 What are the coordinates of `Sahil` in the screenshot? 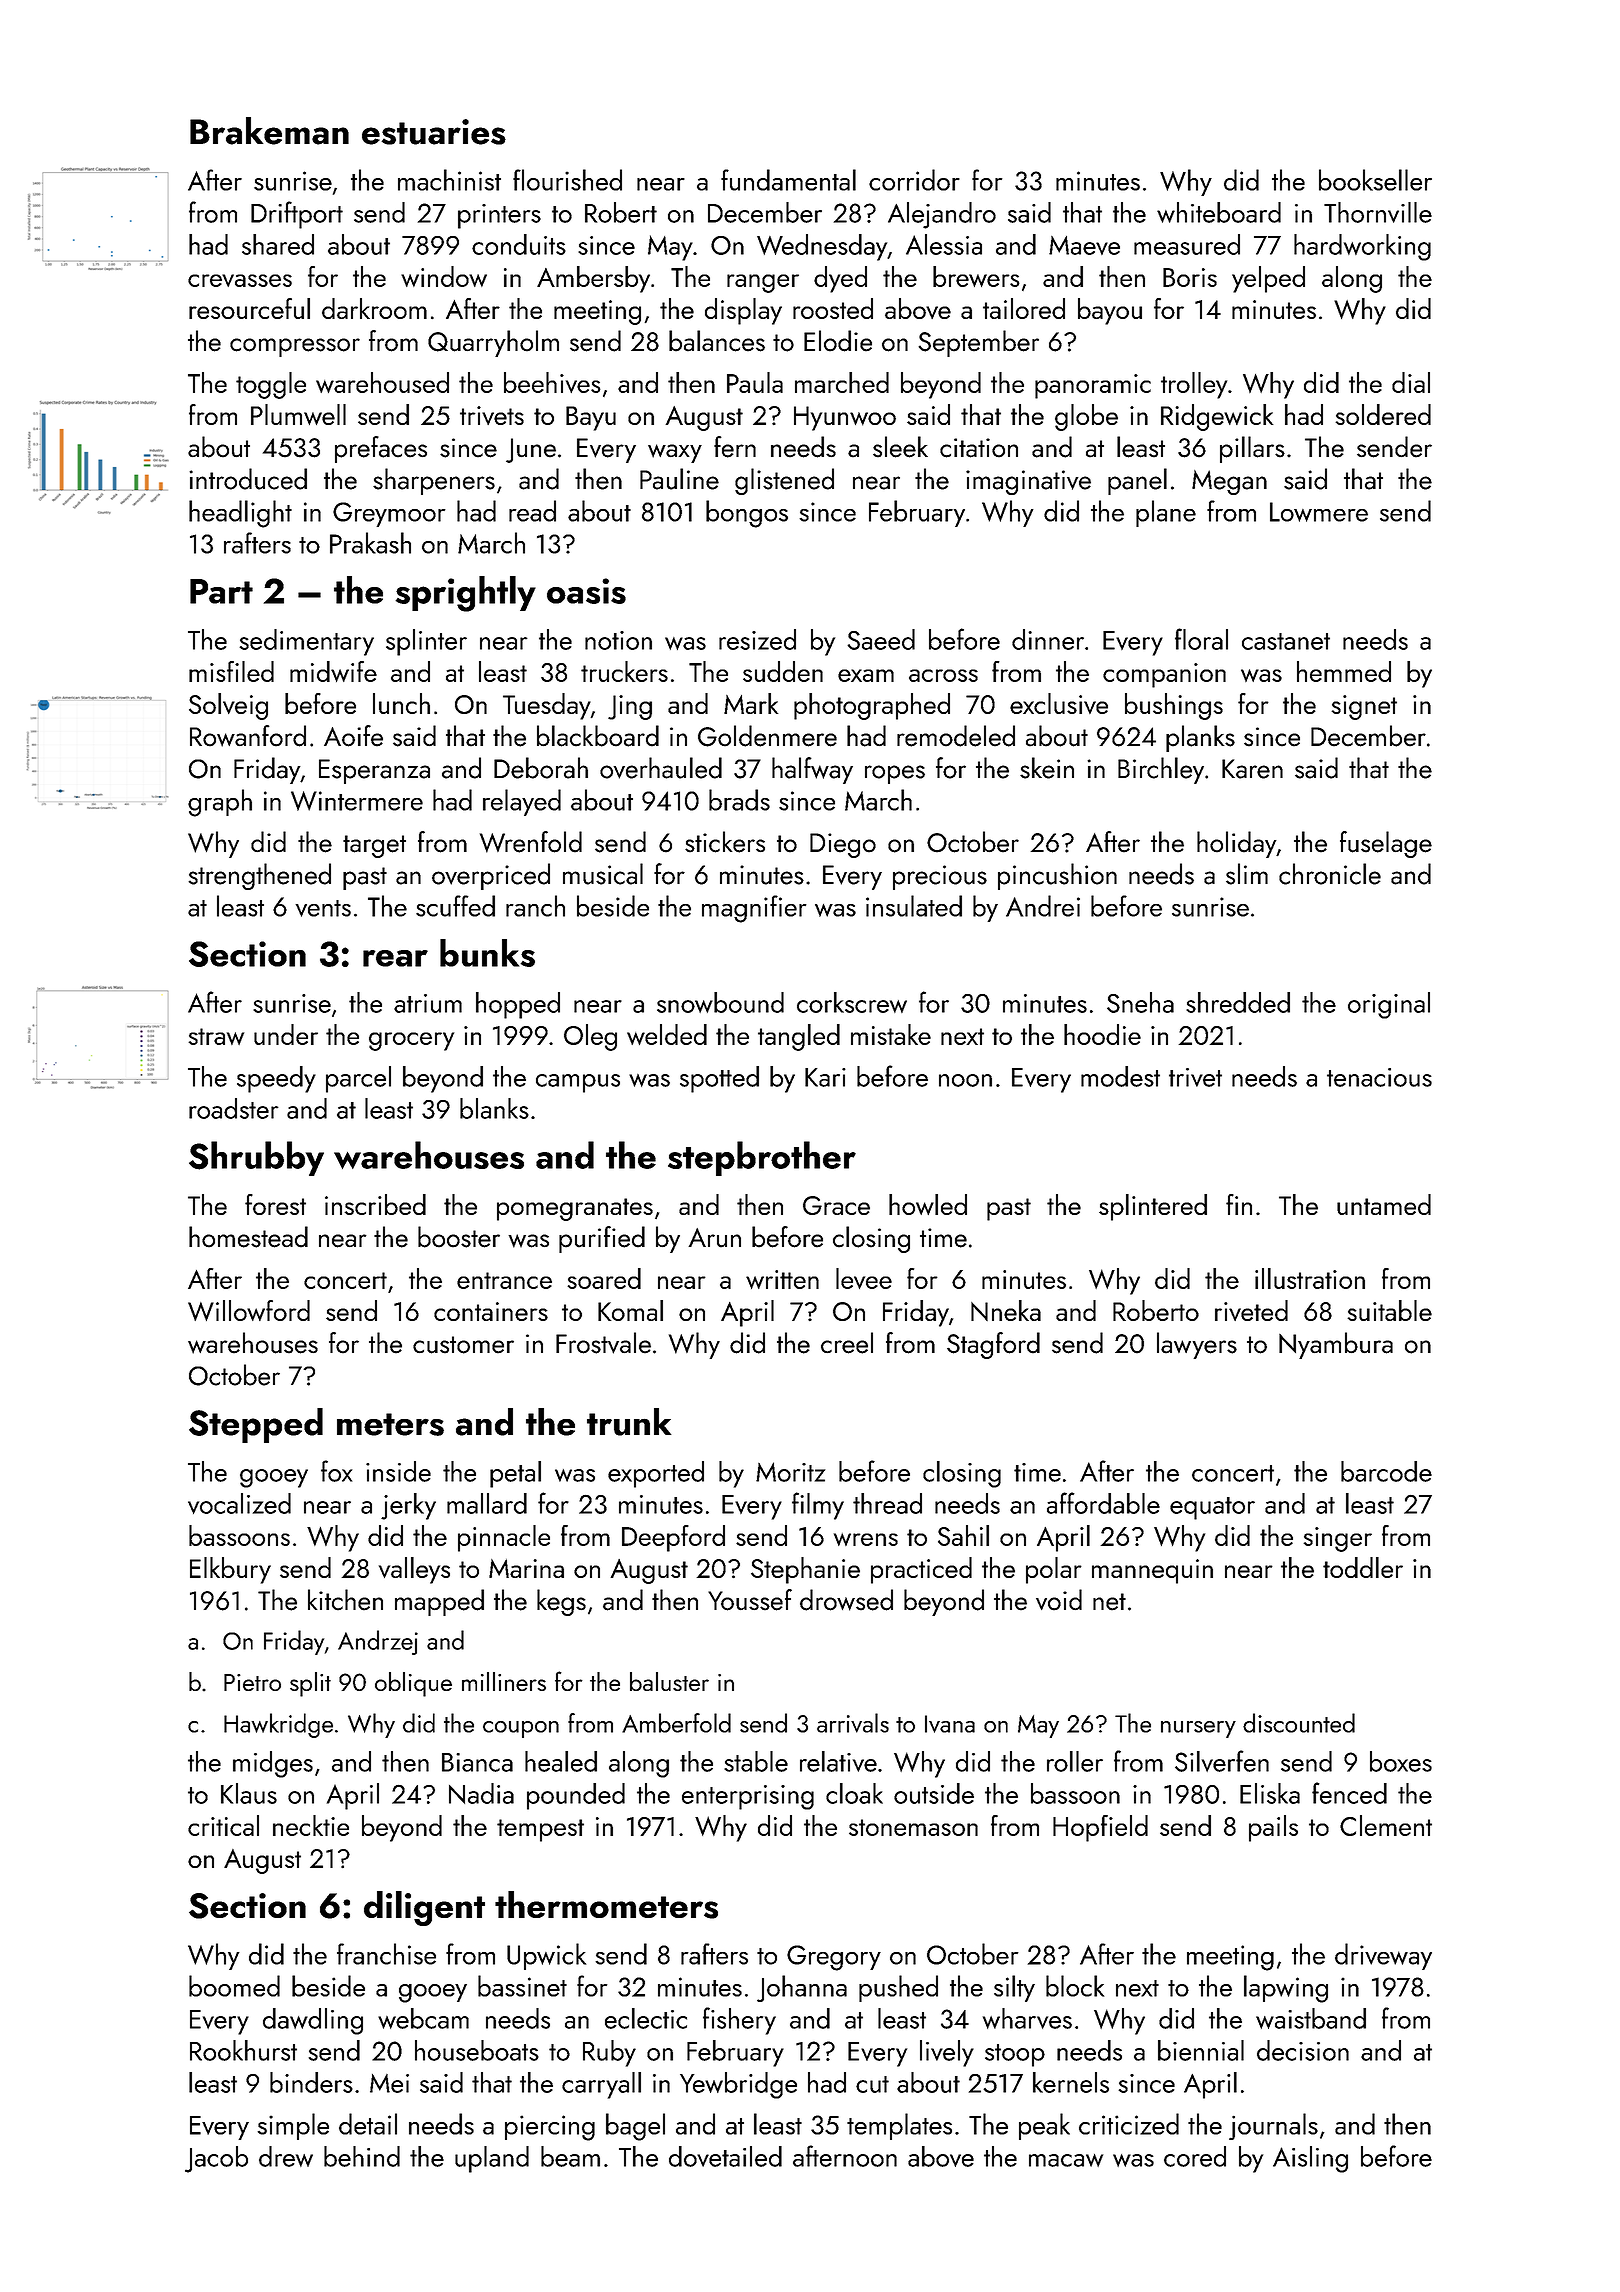 It's located at (963, 1535).
